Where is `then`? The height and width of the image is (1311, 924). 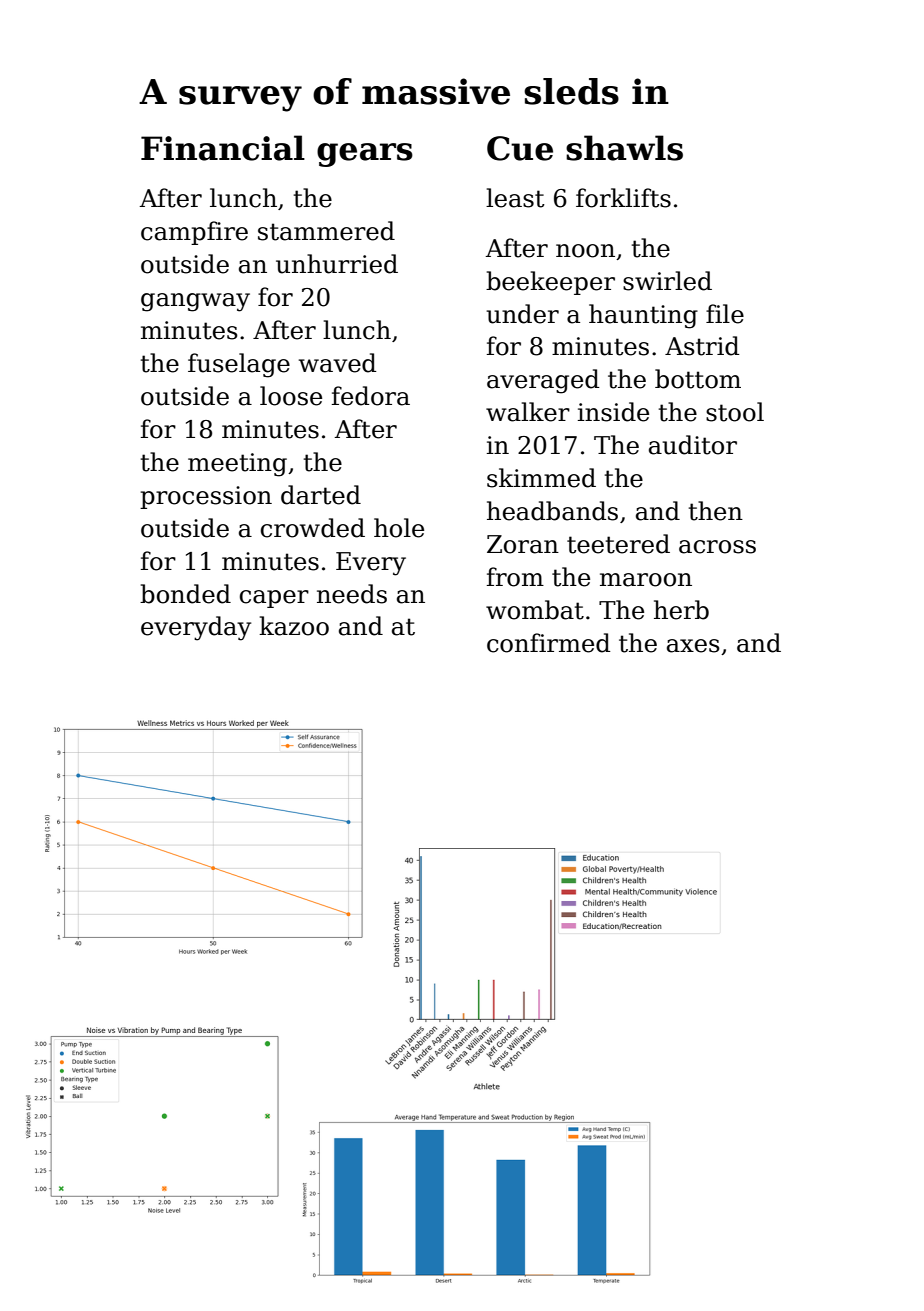 then is located at coordinates (716, 511).
